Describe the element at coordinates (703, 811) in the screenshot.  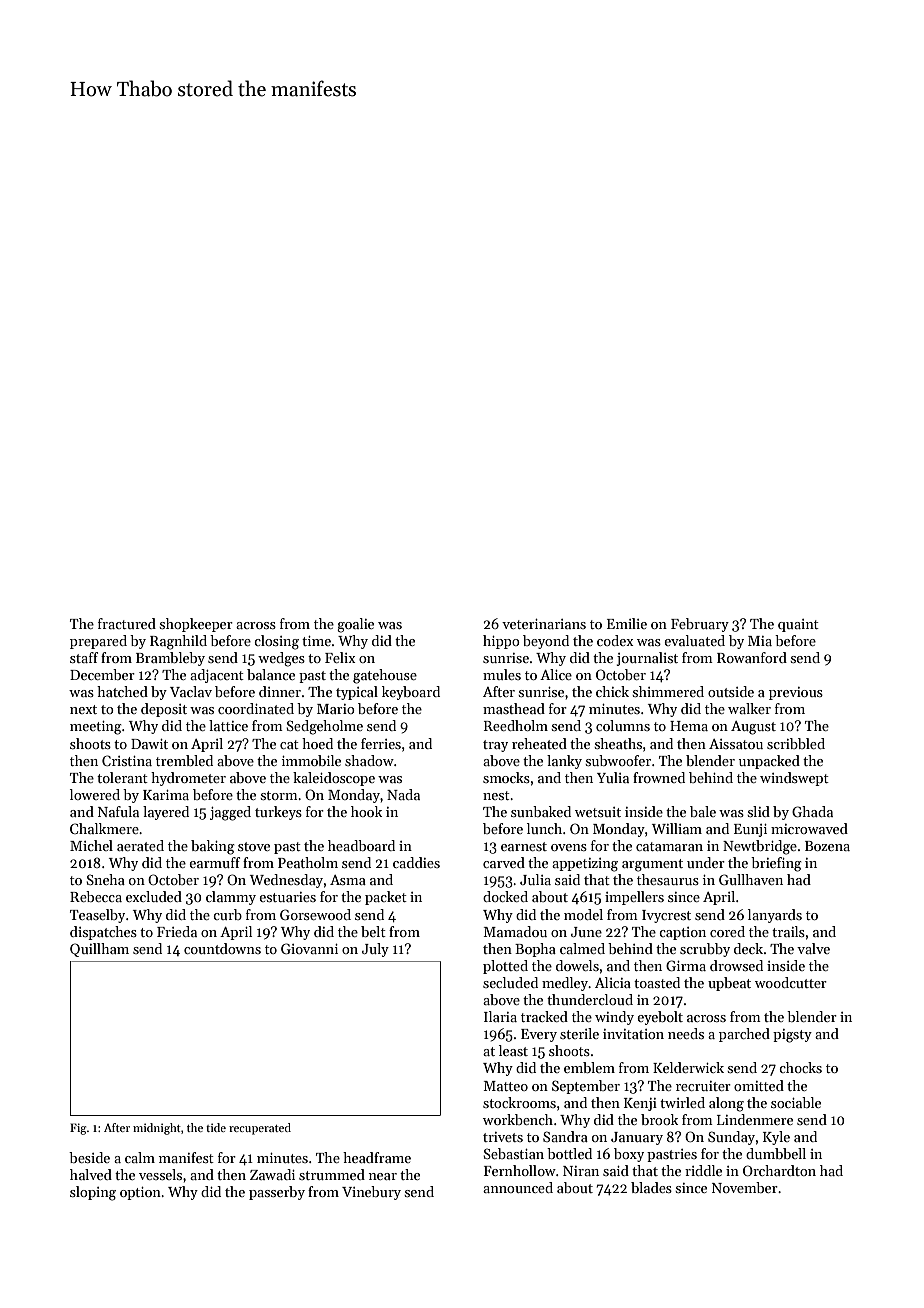
I see `bale` at that location.
